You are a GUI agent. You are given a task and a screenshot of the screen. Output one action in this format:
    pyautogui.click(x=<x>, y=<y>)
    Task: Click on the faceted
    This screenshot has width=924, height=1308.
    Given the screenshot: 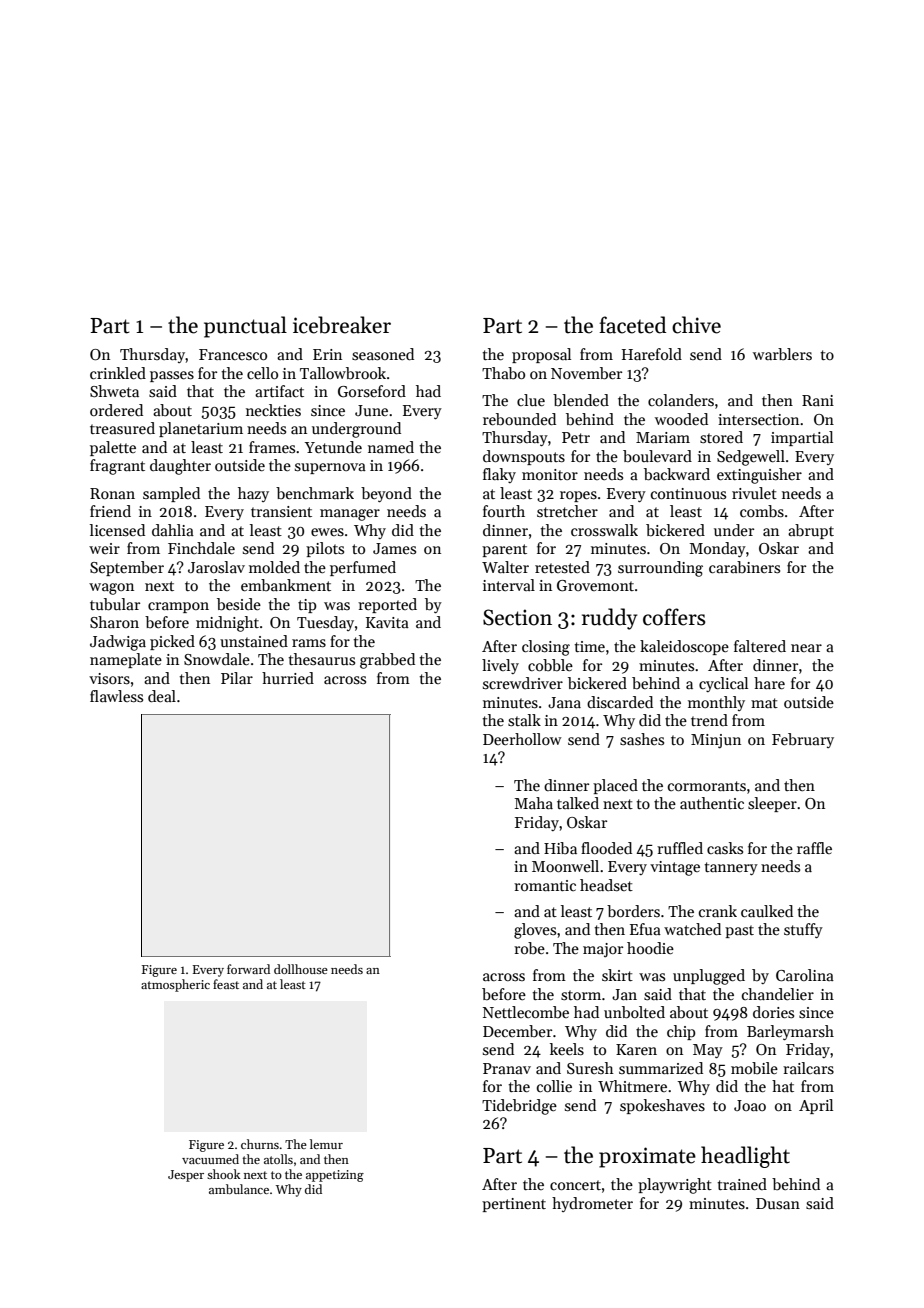 What is the action you would take?
    pyautogui.click(x=632, y=325)
